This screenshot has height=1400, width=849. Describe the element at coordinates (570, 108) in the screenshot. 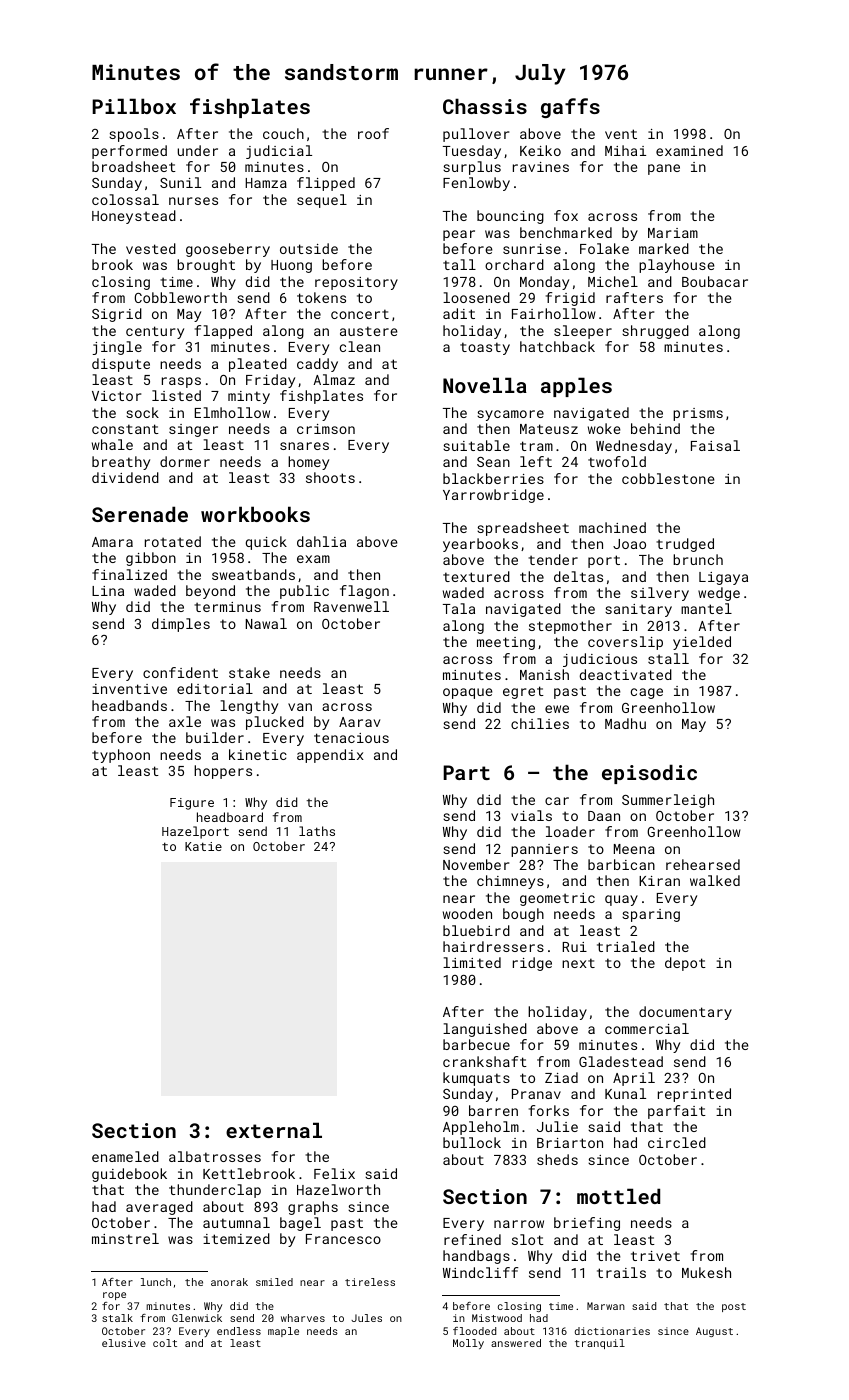

I see `gaffs` at that location.
